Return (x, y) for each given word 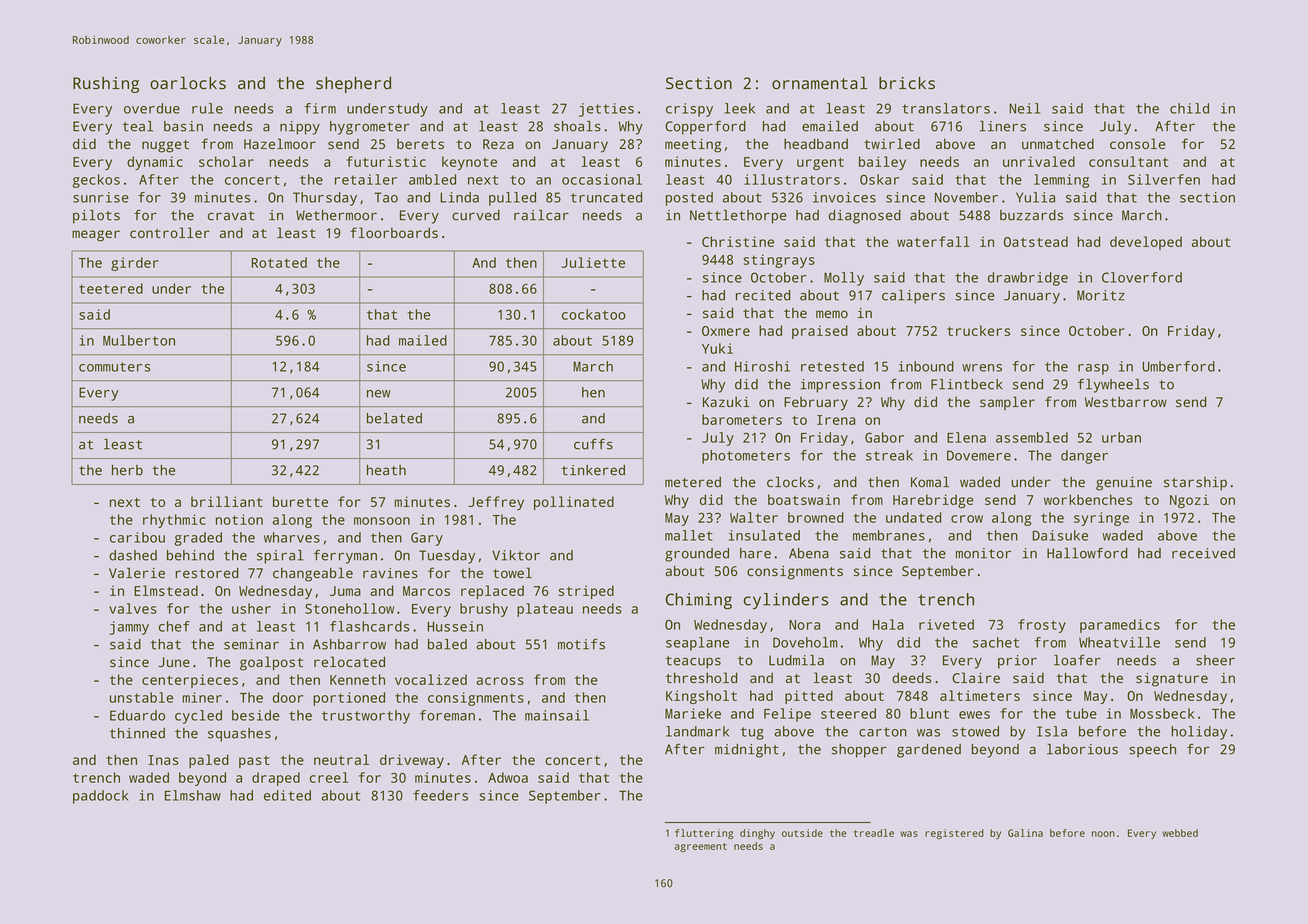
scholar (226, 161)
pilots (96, 217)
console (1137, 143)
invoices (844, 197)
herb (127, 470)
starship (1195, 484)
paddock (101, 797)
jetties (606, 110)
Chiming (699, 601)
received (1203, 553)
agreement (701, 847)
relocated (349, 661)
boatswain (804, 499)
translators (946, 108)
